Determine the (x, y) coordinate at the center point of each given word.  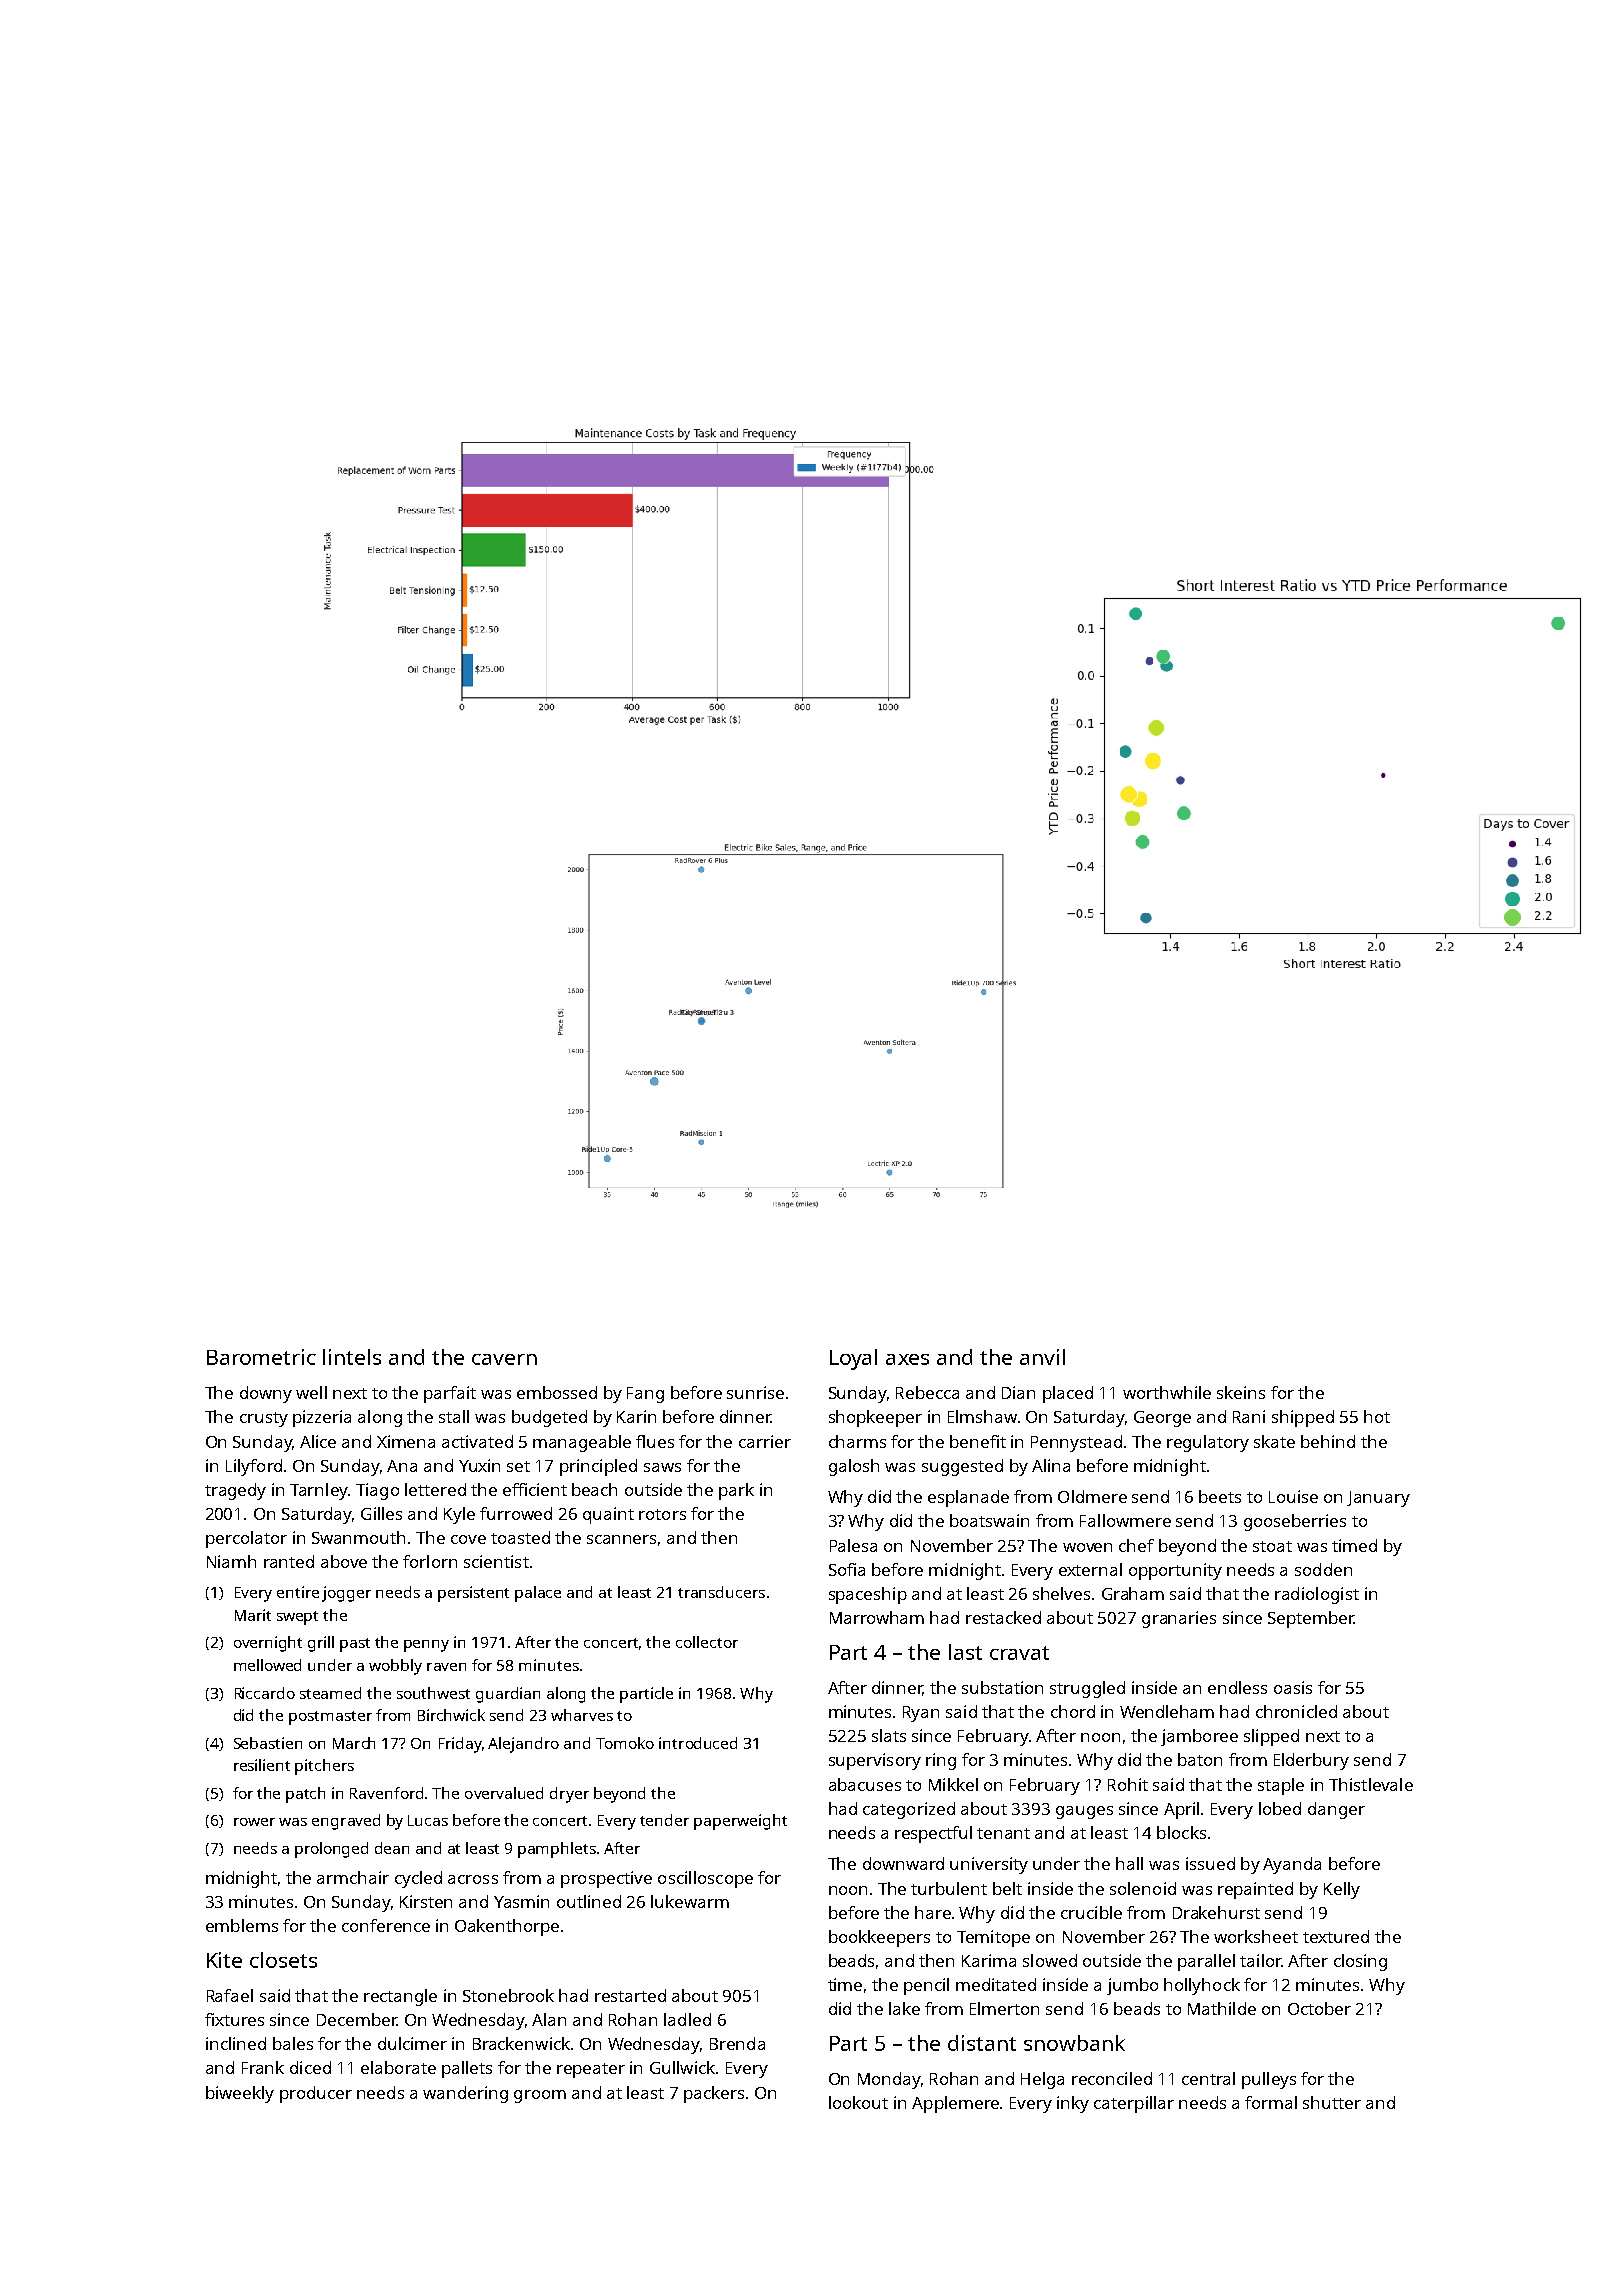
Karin (636, 1416)
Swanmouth (358, 1537)
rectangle (400, 1997)
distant (982, 2043)
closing (1360, 1962)
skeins (1241, 1392)
